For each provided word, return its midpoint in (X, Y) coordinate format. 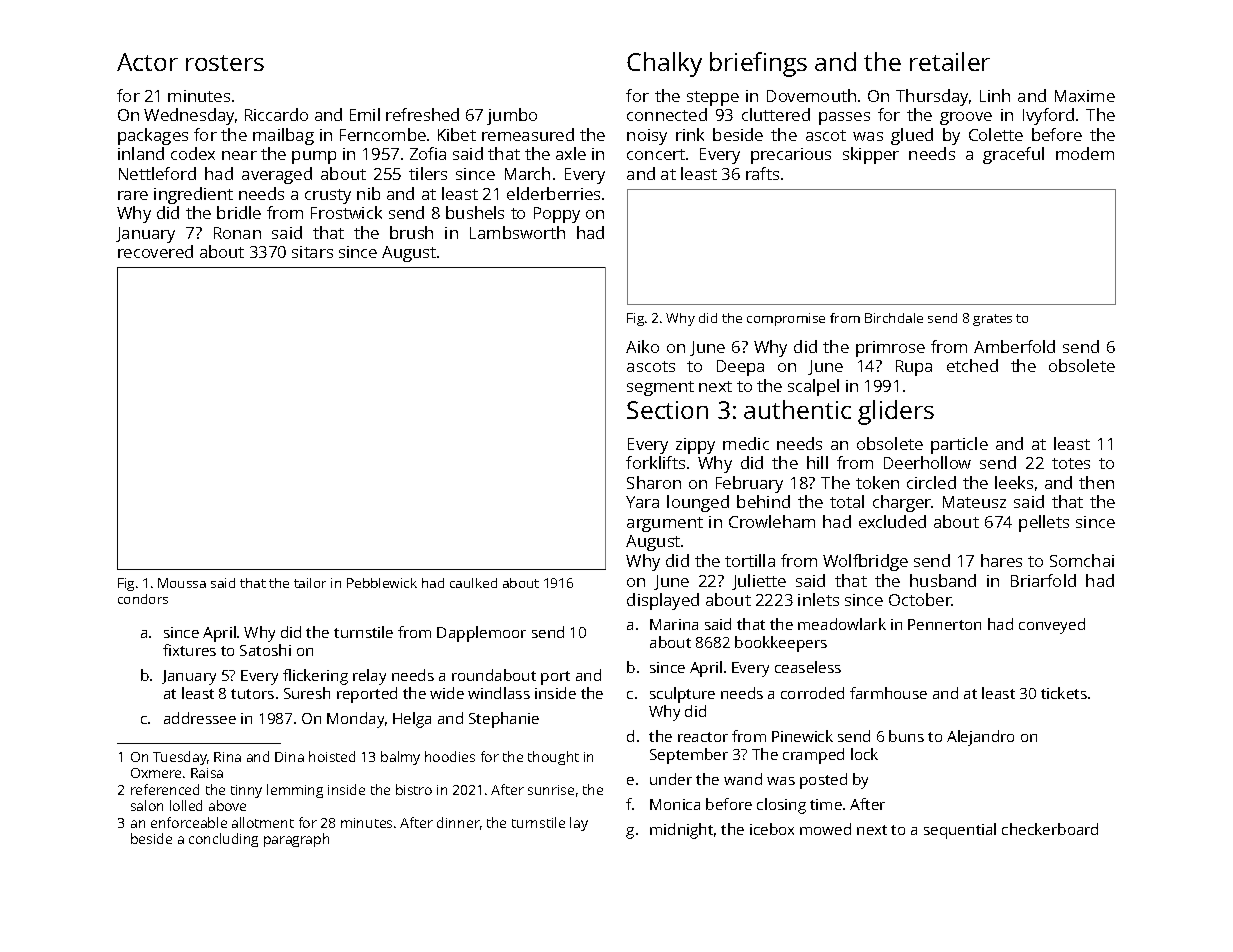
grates (992, 320)
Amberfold (1014, 346)
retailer (950, 61)
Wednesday (189, 116)
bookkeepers (781, 644)
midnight (681, 831)
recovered (155, 251)
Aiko (642, 346)
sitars (312, 252)
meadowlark (842, 624)
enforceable (189, 822)
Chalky (664, 64)
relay (369, 677)
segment (660, 388)
